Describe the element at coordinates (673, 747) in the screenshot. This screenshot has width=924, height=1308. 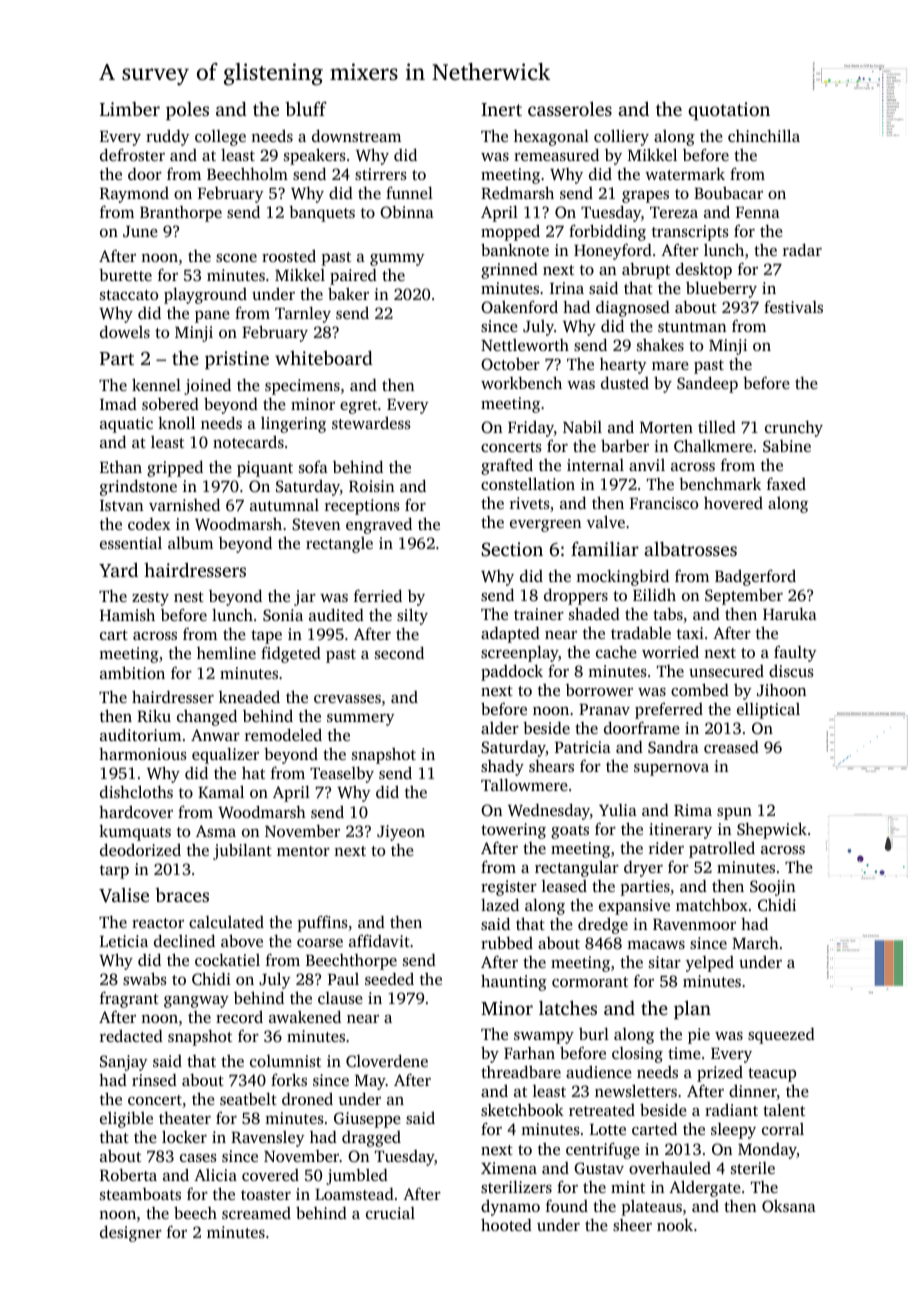
I see `Sandra` at that location.
